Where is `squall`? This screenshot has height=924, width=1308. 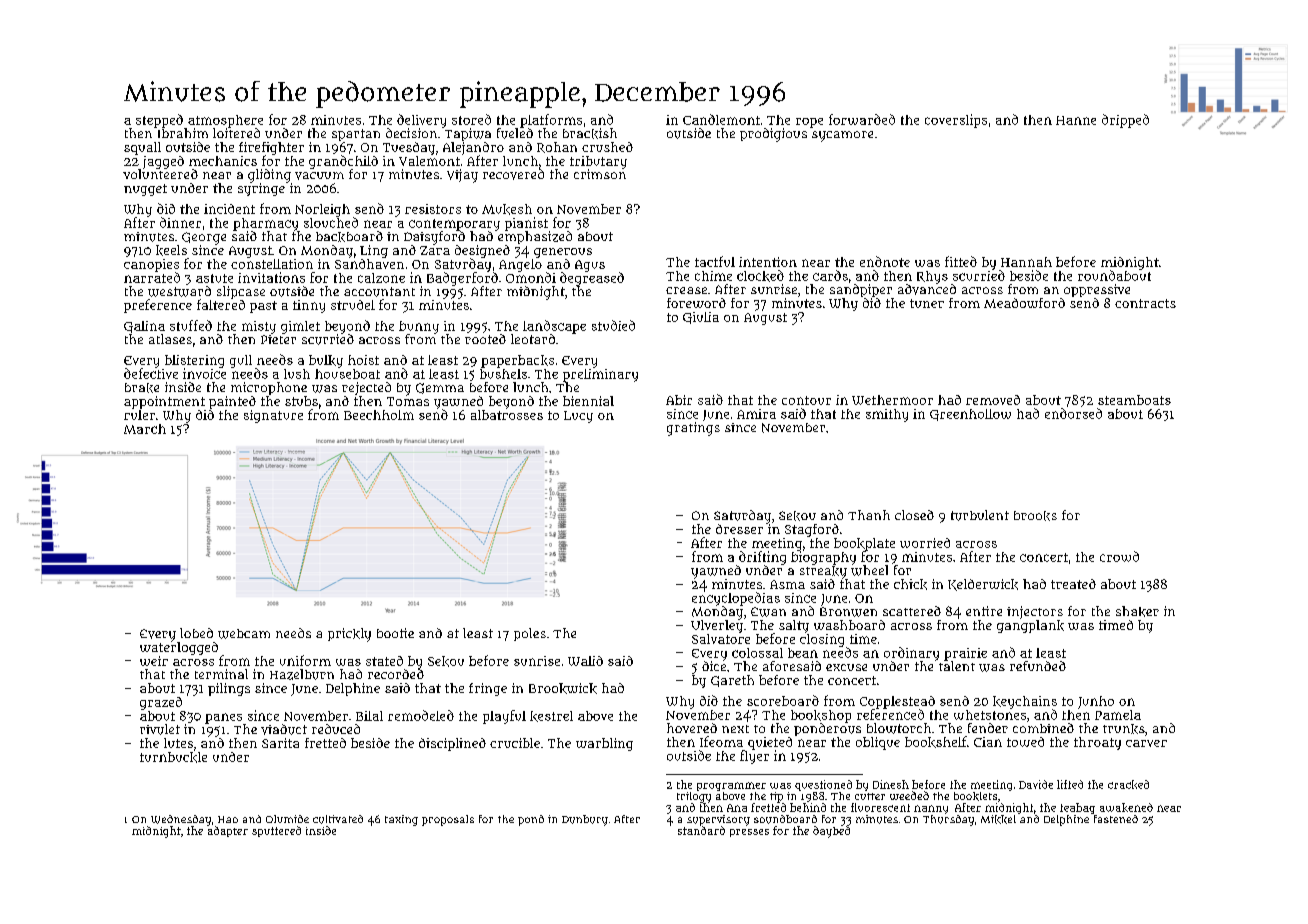
squall is located at coordinates (142, 148).
